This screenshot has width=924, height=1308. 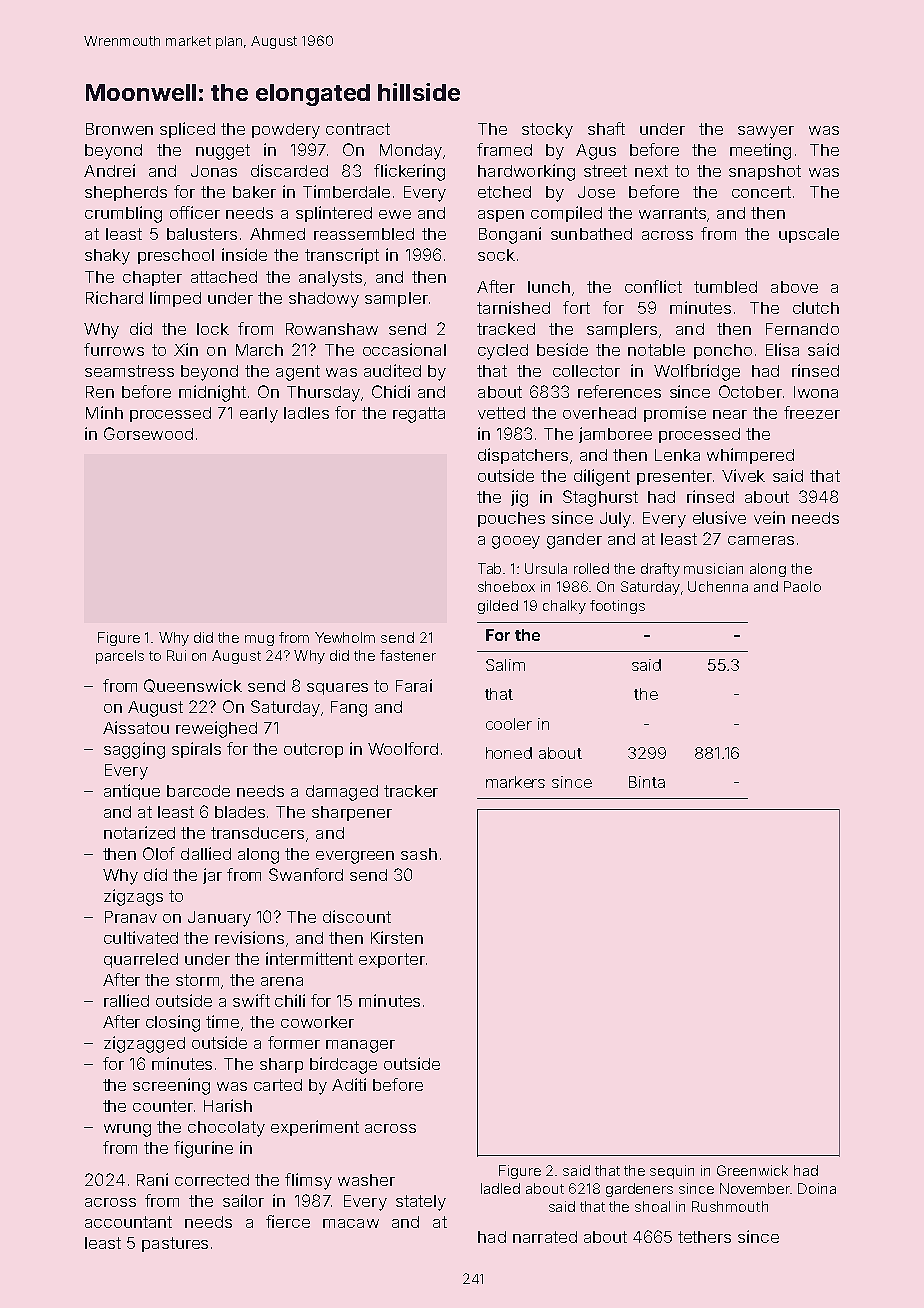 What do you see at coordinates (647, 782) in the screenshot?
I see `Binta` at bounding box center [647, 782].
